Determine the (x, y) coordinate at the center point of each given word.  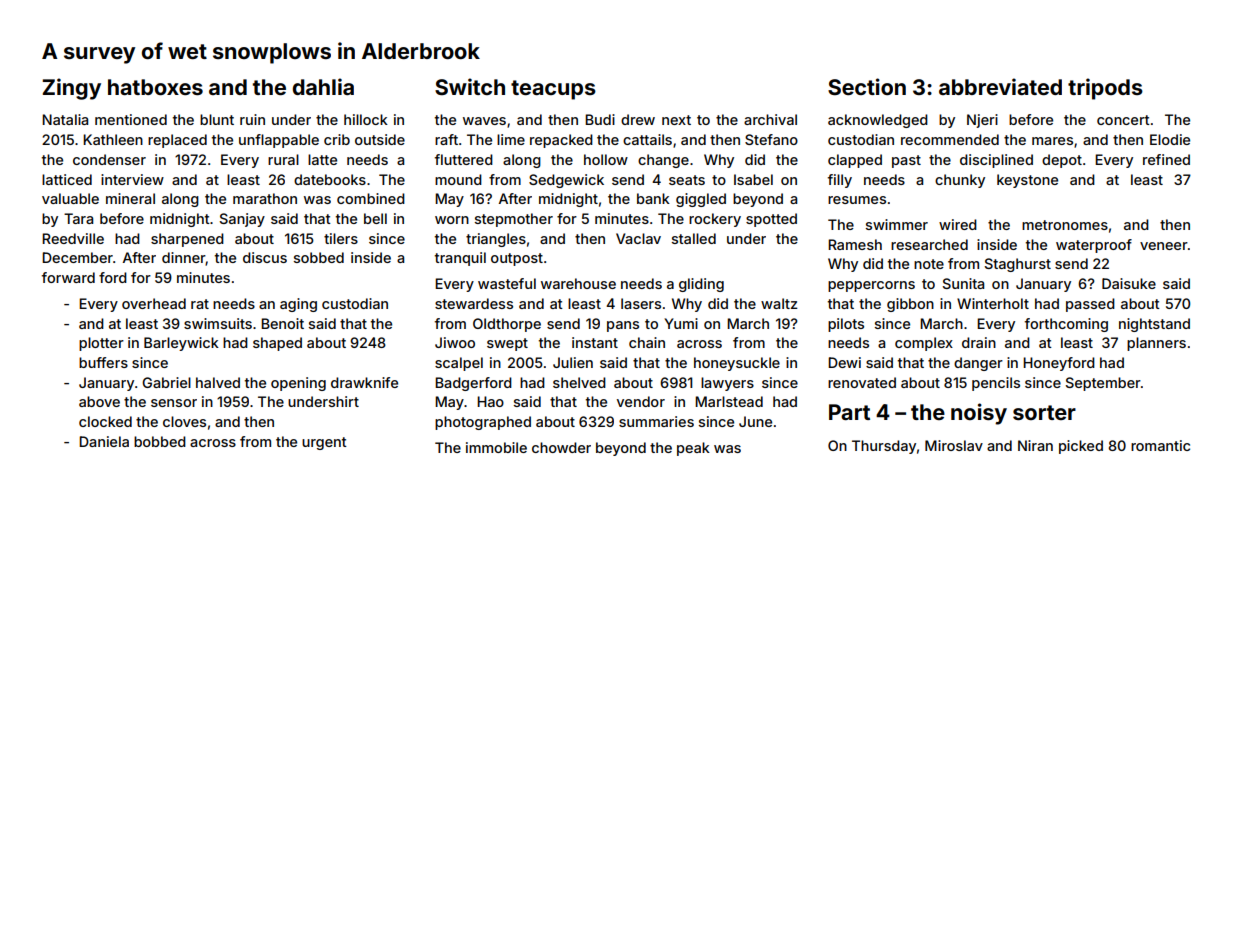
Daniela (104, 441)
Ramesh (855, 244)
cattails (647, 139)
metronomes (1065, 225)
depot (1062, 161)
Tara (78, 218)
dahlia (323, 86)
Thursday (884, 447)
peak (693, 449)
